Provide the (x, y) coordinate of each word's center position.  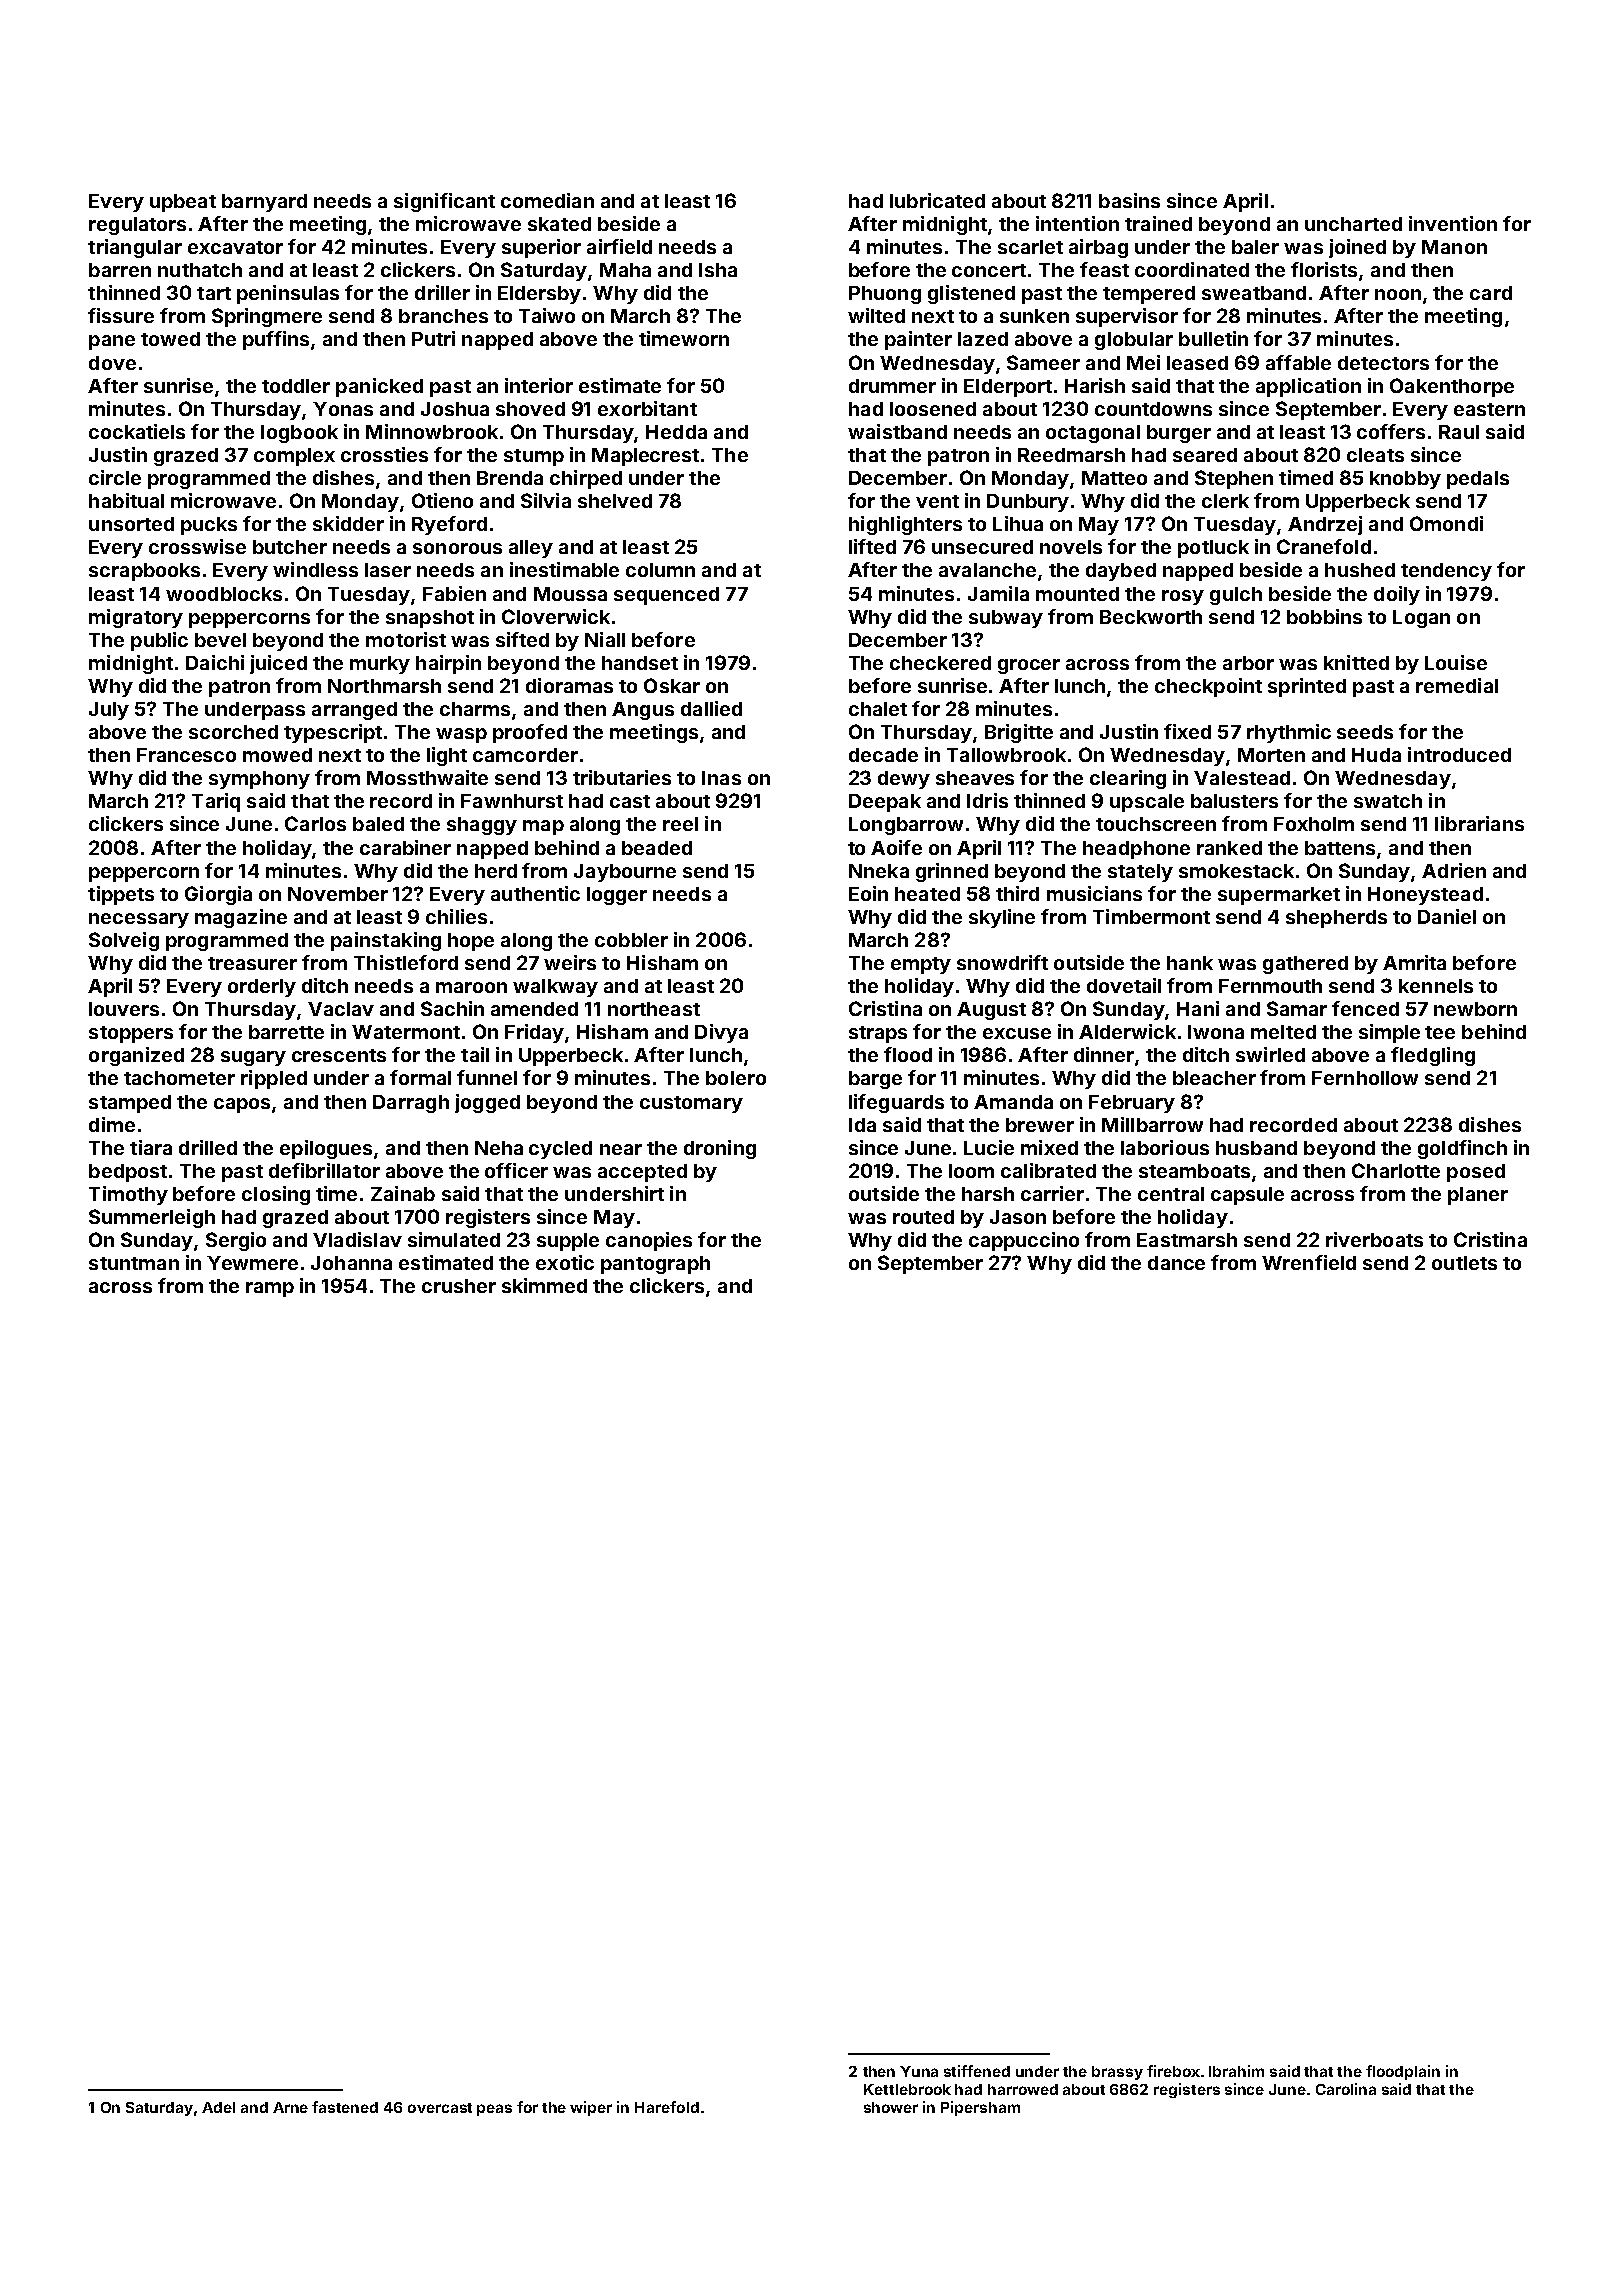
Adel (218, 2107)
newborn (1475, 1009)
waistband (897, 431)
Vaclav (341, 1009)
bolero (736, 1078)
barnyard (264, 203)
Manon (1454, 247)
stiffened (977, 2071)
